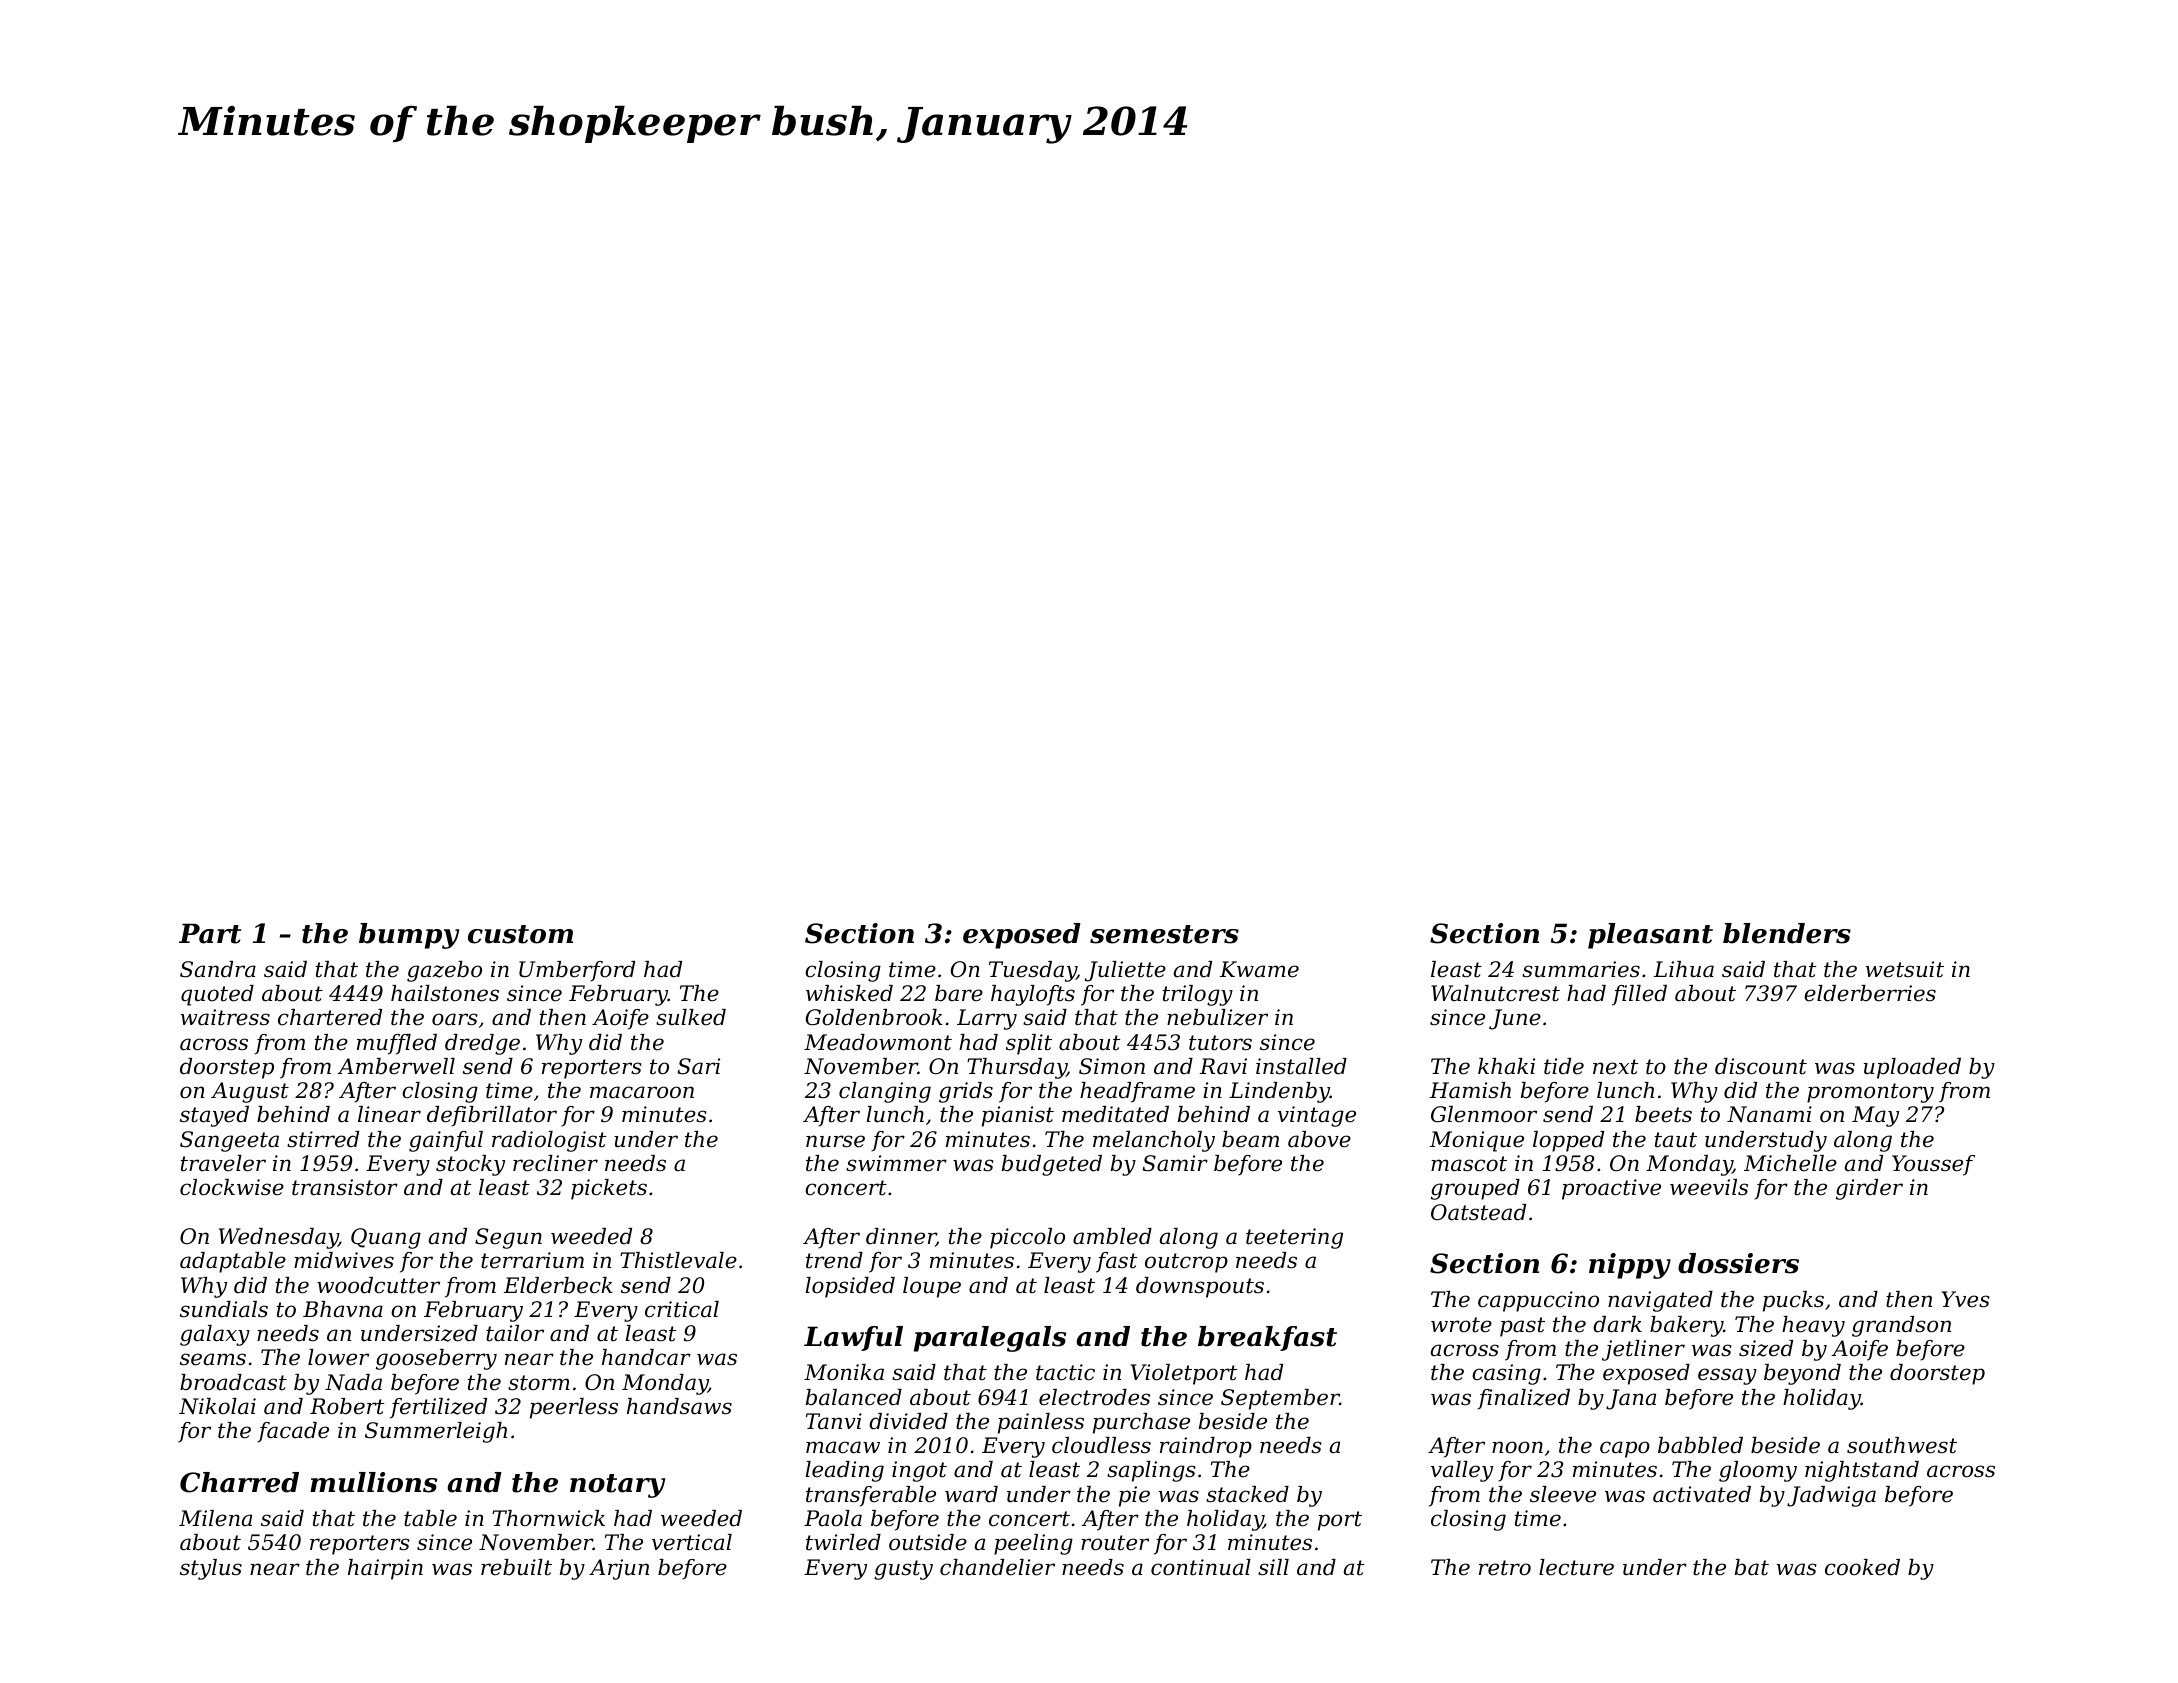  Describe the element at coordinates (1631, 1399) in the screenshot. I see `Jana` at that location.
